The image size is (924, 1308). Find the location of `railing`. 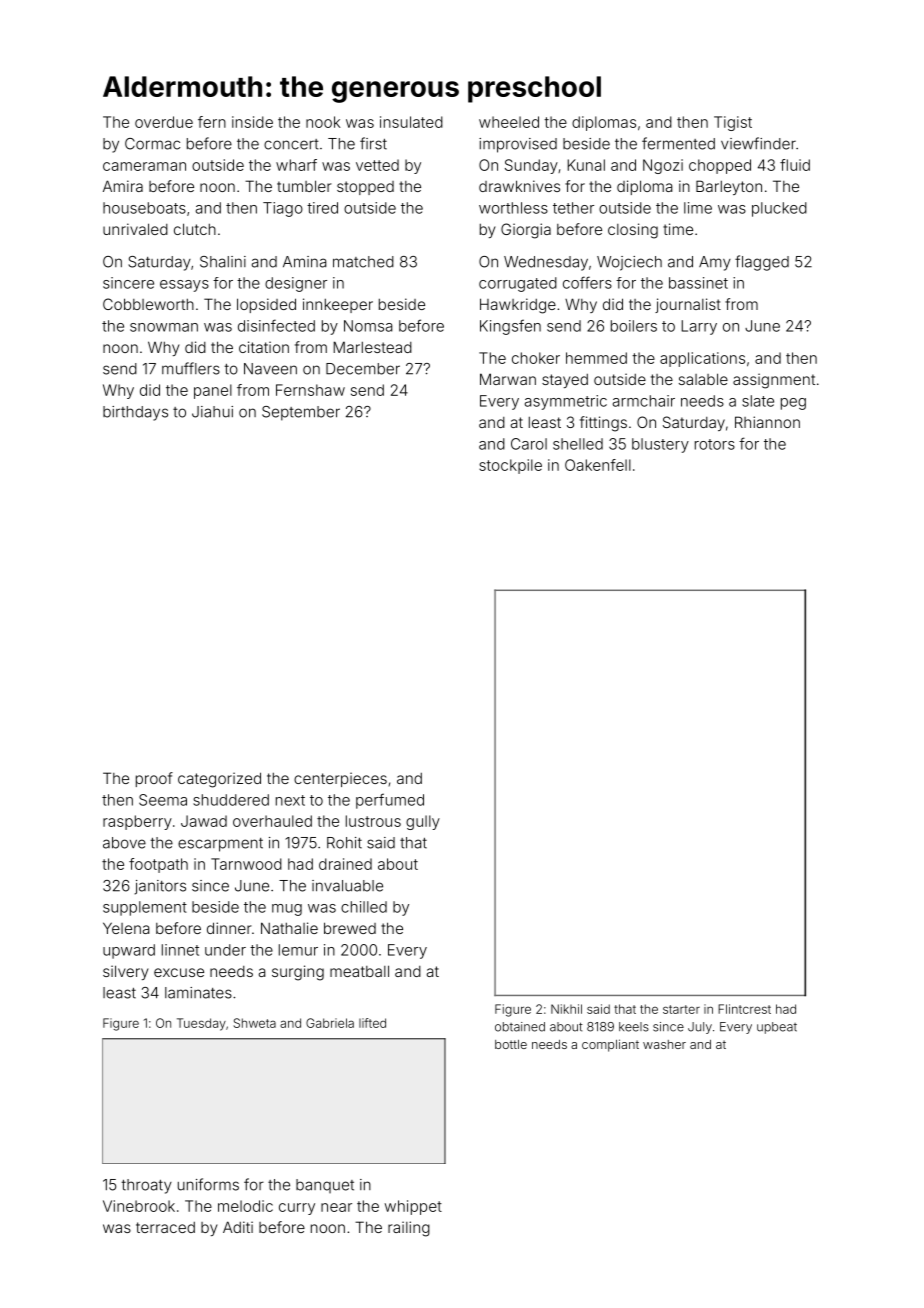

railing is located at coordinates (409, 1229).
